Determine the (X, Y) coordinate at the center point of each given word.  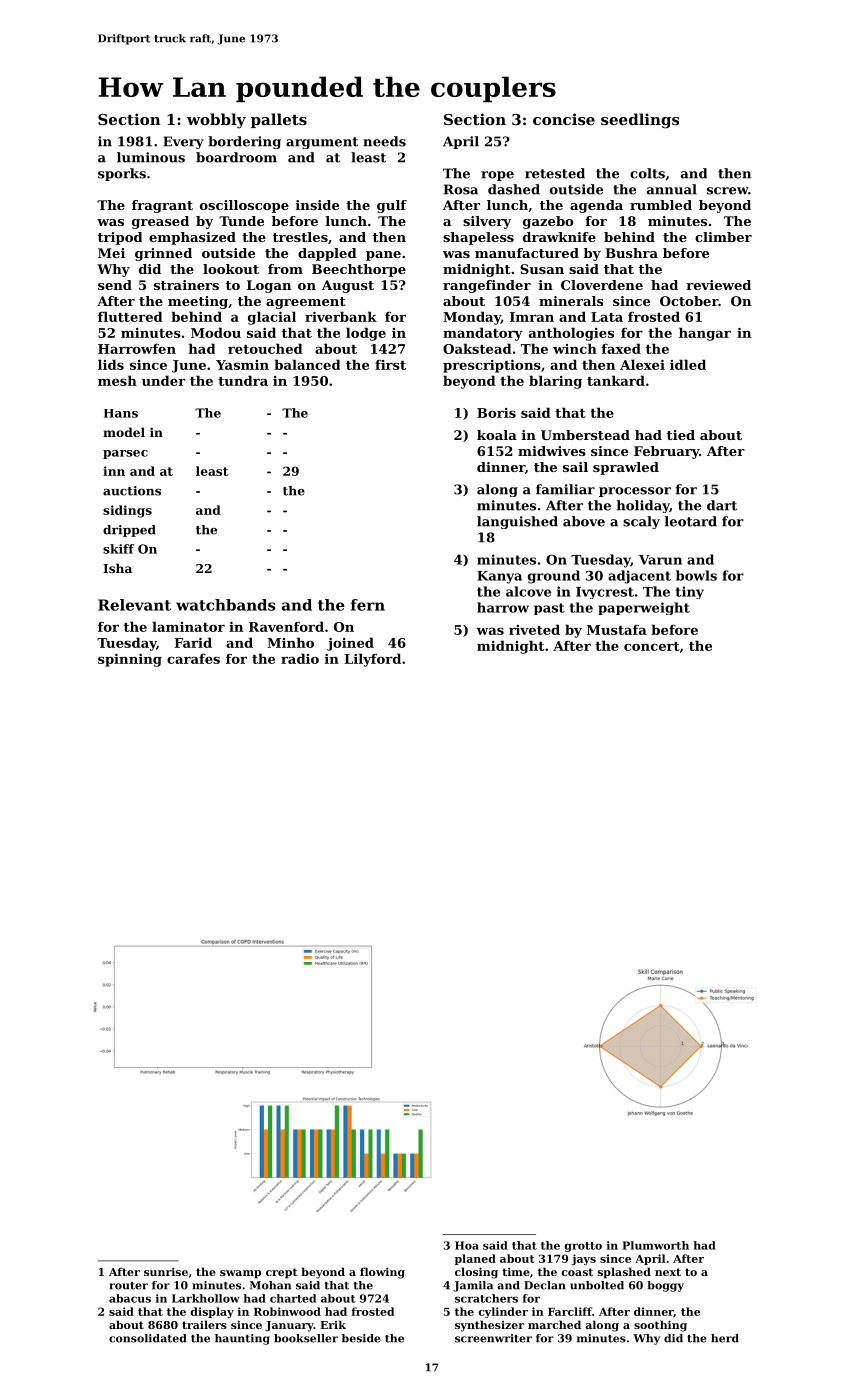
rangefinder (487, 286)
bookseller (306, 1338)
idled (688, 364)
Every (183, 142)
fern (368, 605)
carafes (193, 659)
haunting (242, 1339)
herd (725, 1338)
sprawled (626, 468)
